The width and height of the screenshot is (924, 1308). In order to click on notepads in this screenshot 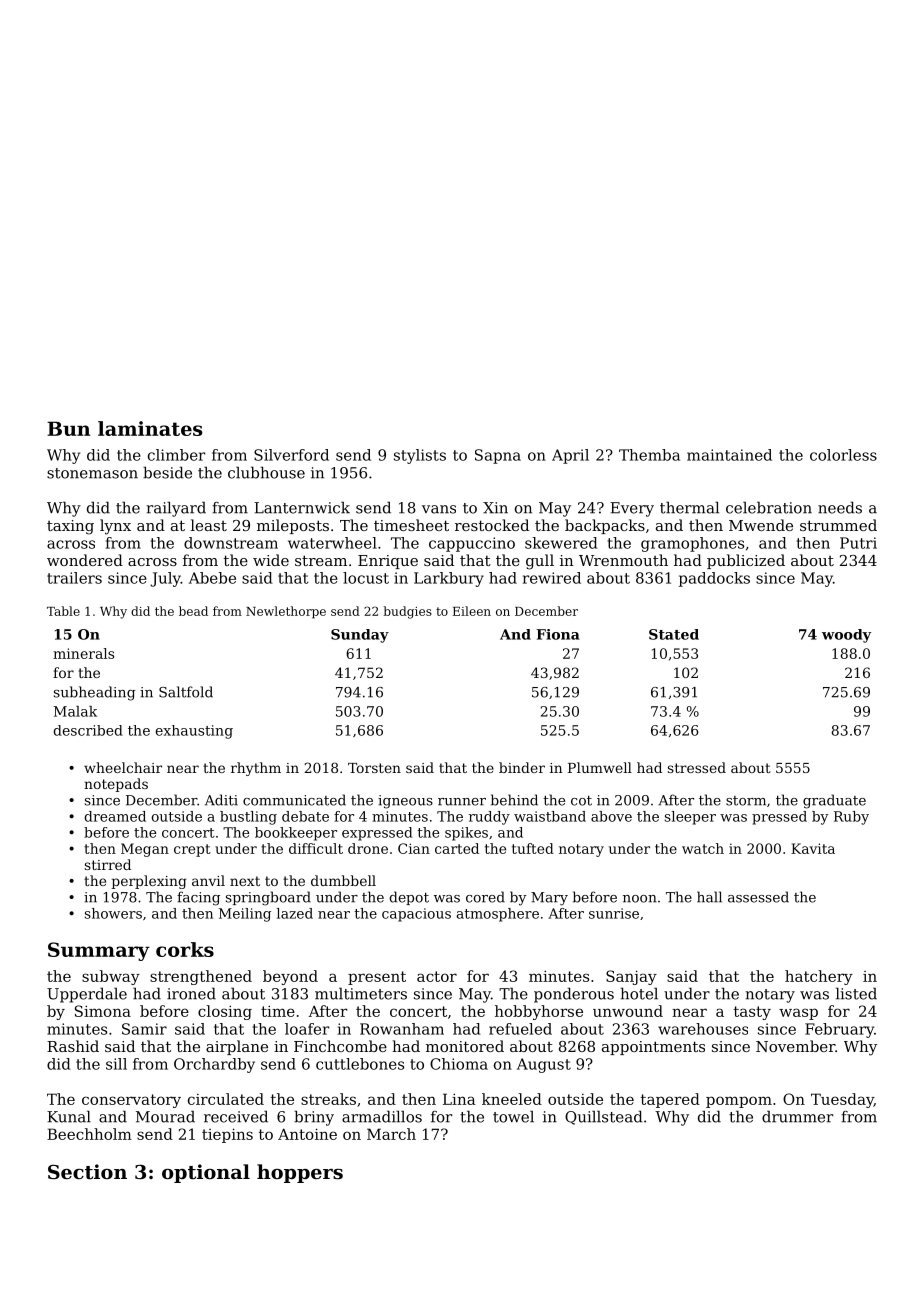, I will do `click(116, 785)`.
